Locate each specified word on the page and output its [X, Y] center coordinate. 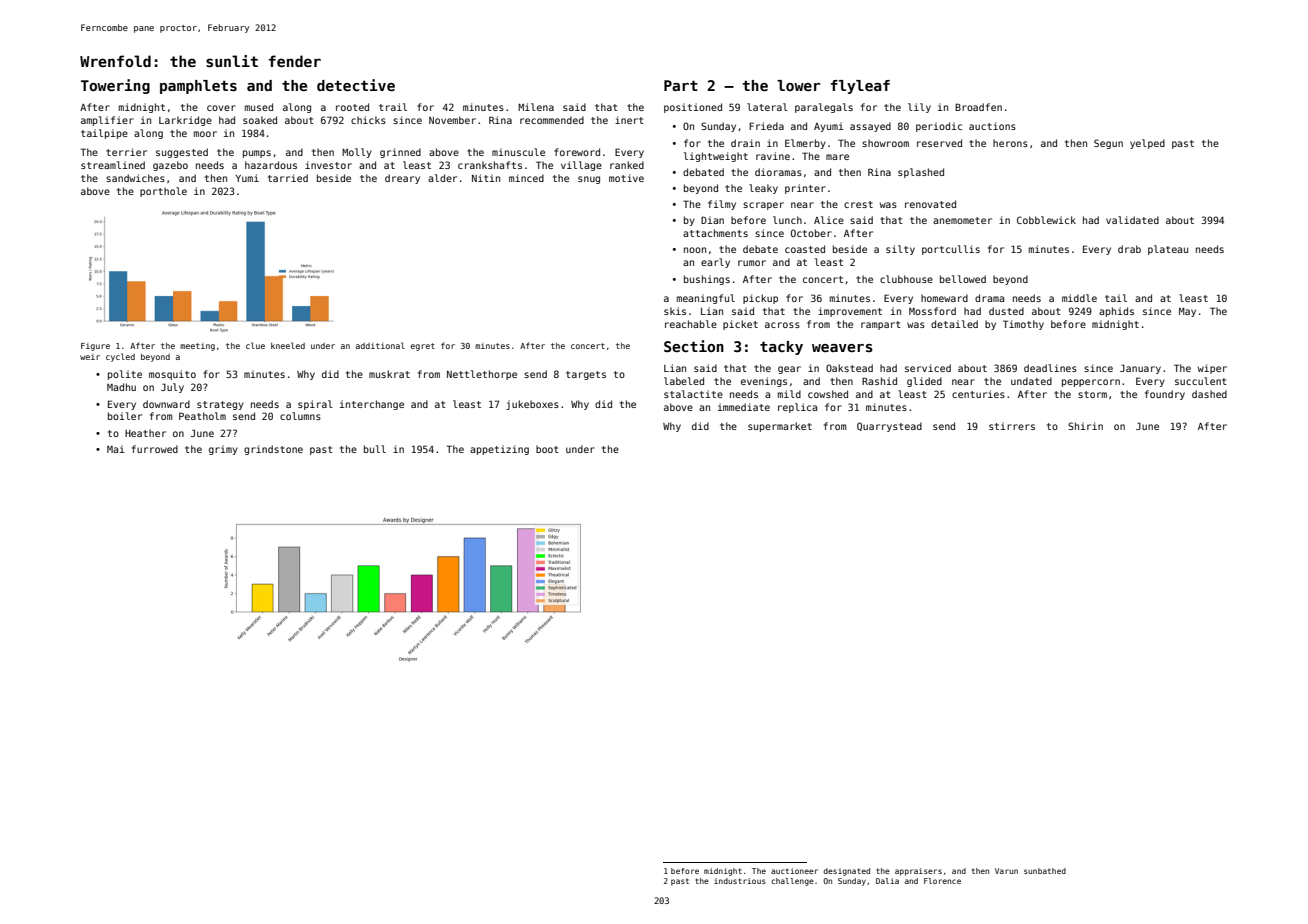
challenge [792, 882]
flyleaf [860, 87]
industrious [740, 881]
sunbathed [1045, 871]
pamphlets [198, 87]
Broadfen [978, 107]
